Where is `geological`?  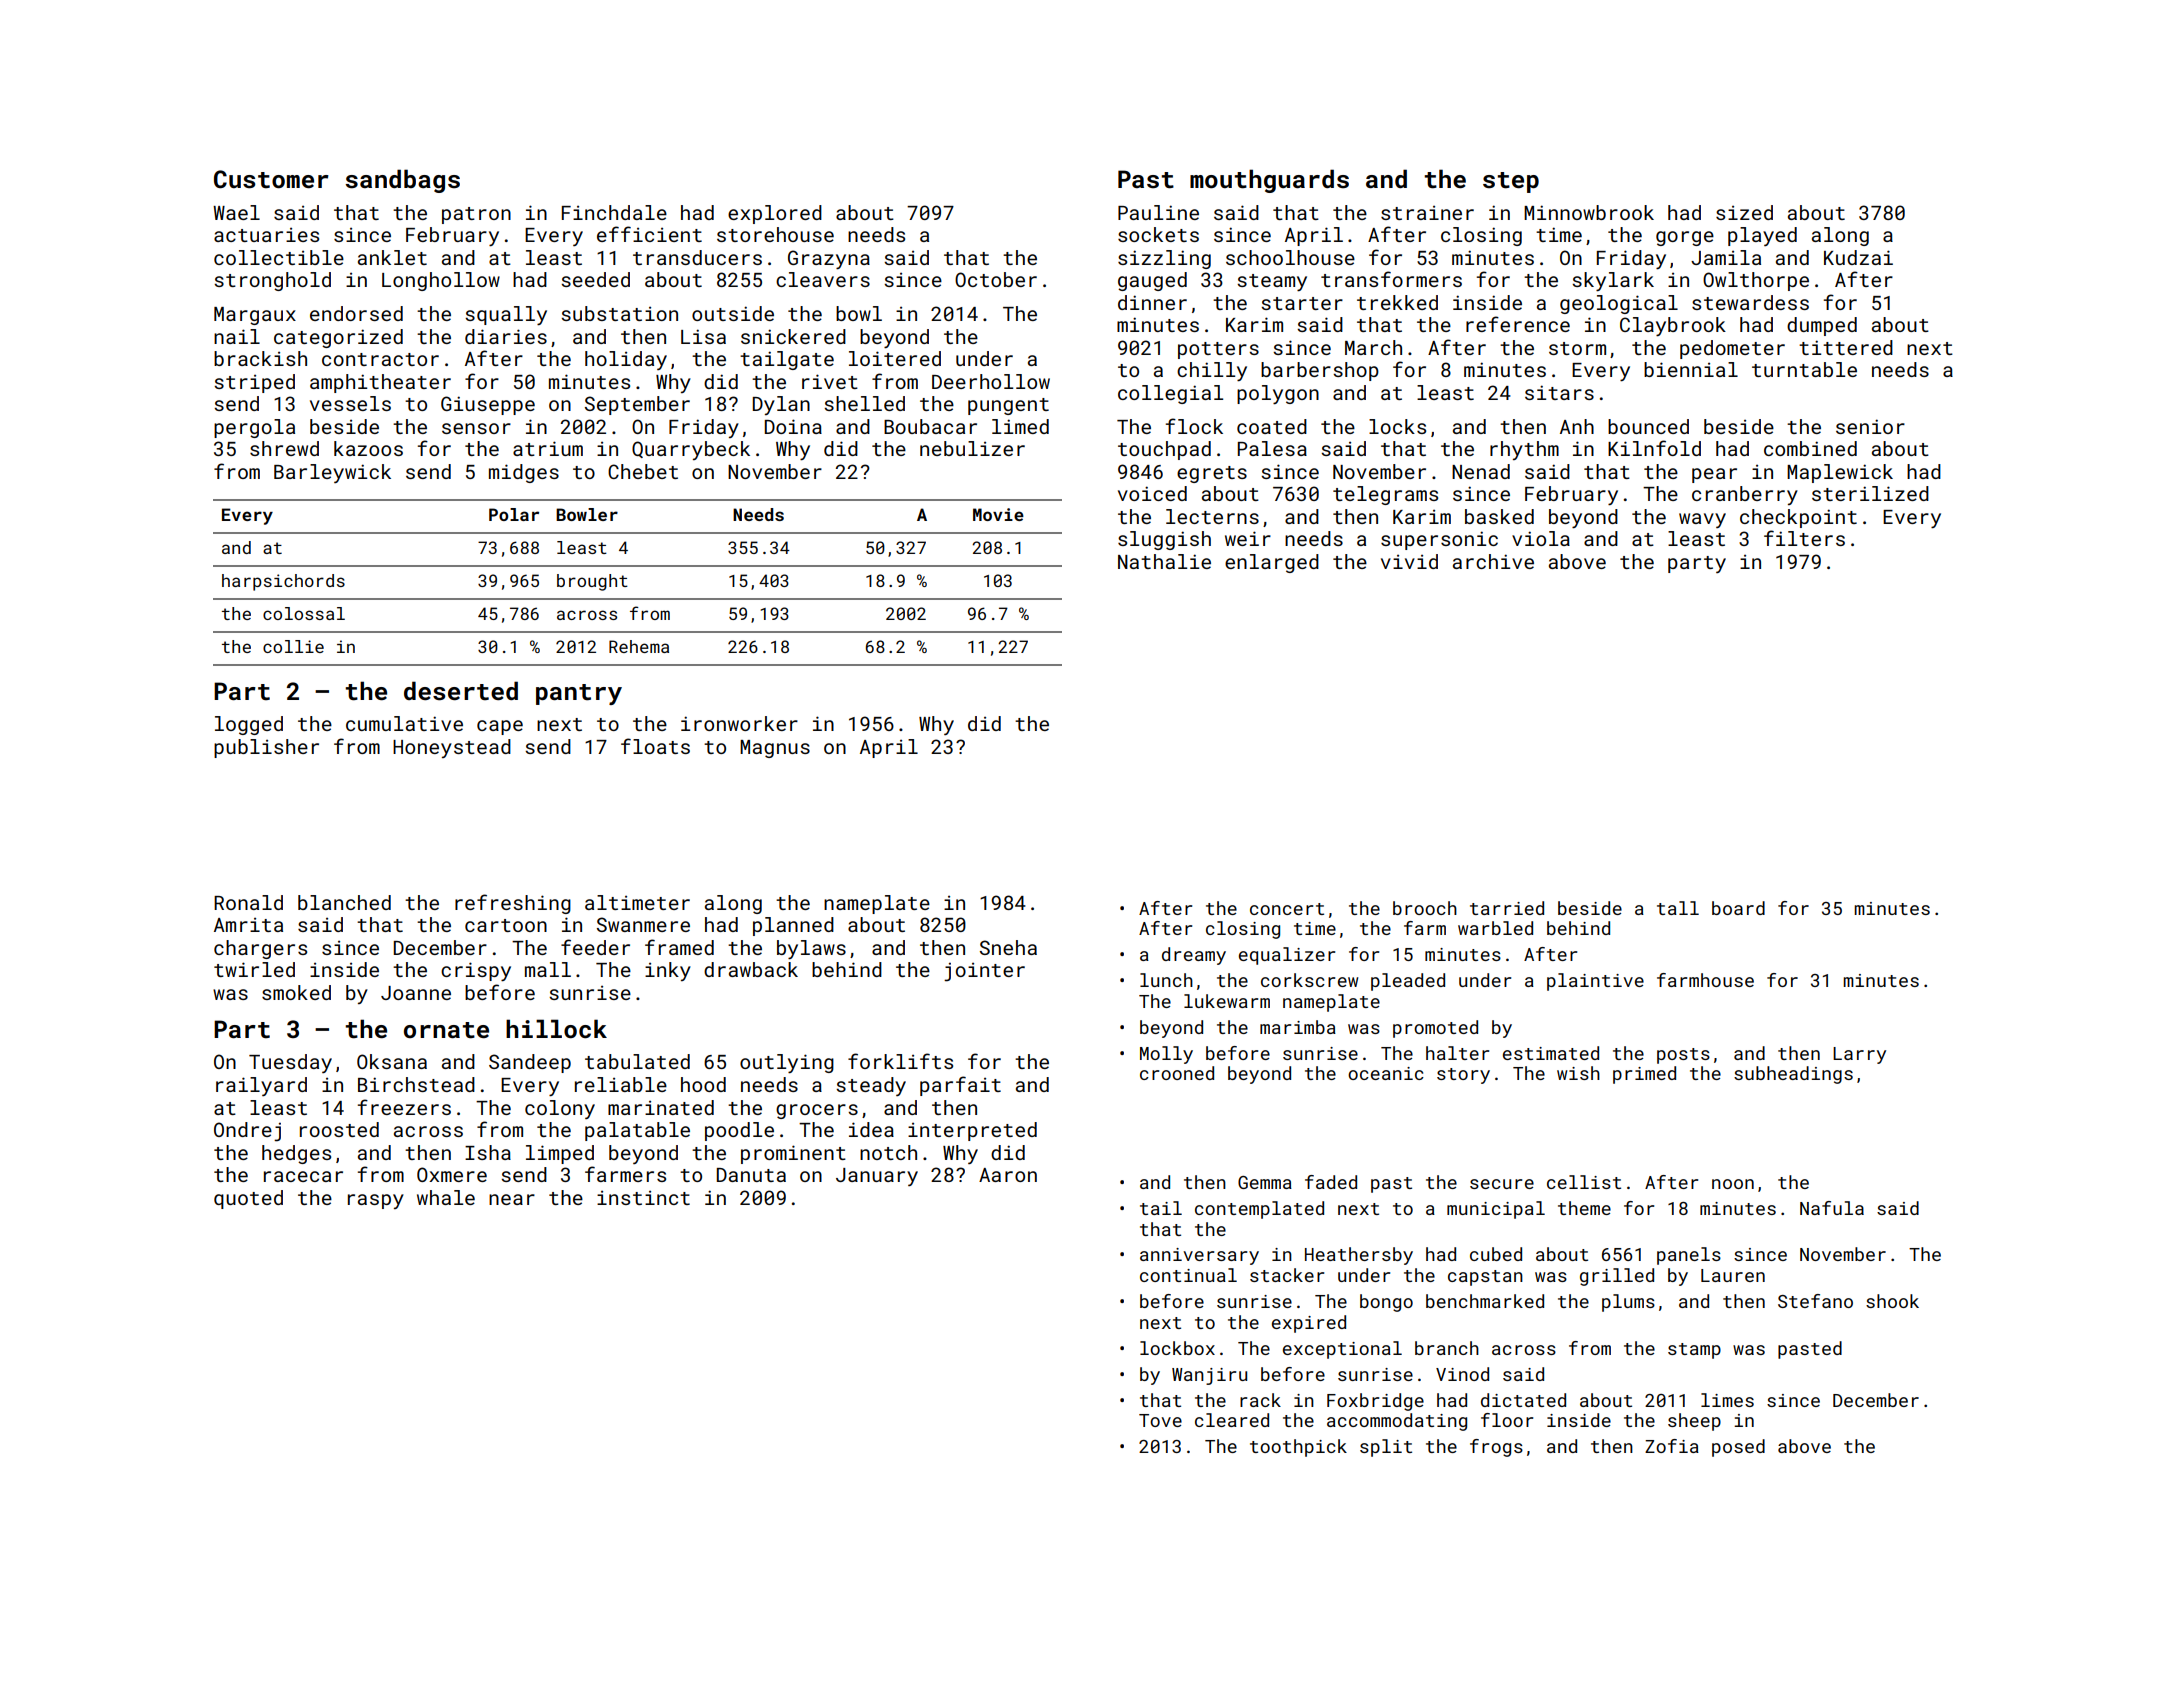
geological is located at coordinates (1619, 304).
